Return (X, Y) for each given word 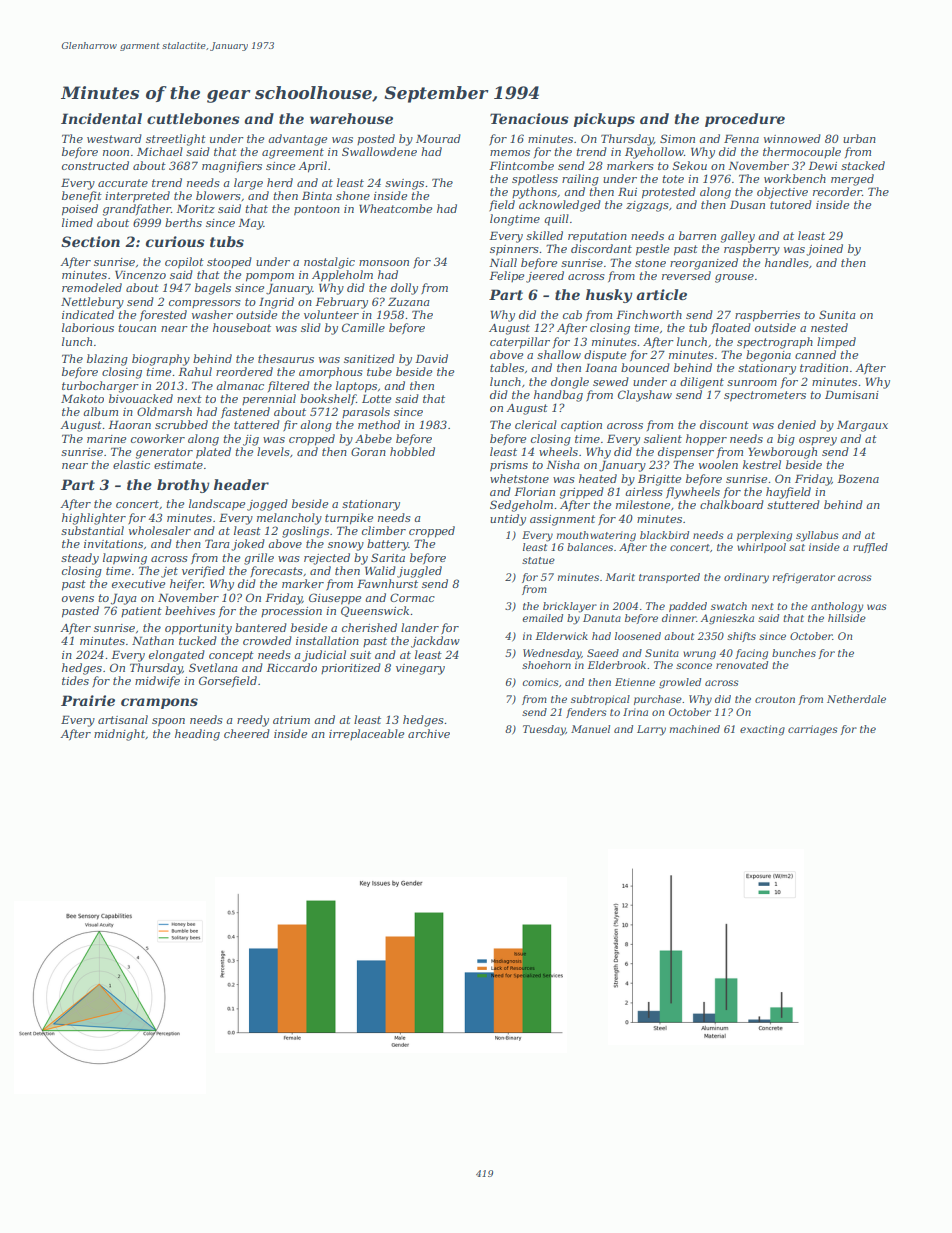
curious (175, 241)
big (786, 440)
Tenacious (529, 118)
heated (598, 478)
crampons (159, 703)
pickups (604, 120)
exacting (762, 730)
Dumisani (852, 394)
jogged (267, 505)
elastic (131, 464)
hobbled (412, 451)
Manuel (590, 729)
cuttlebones (193, 118)
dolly (404, 289)
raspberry (752, 250)
